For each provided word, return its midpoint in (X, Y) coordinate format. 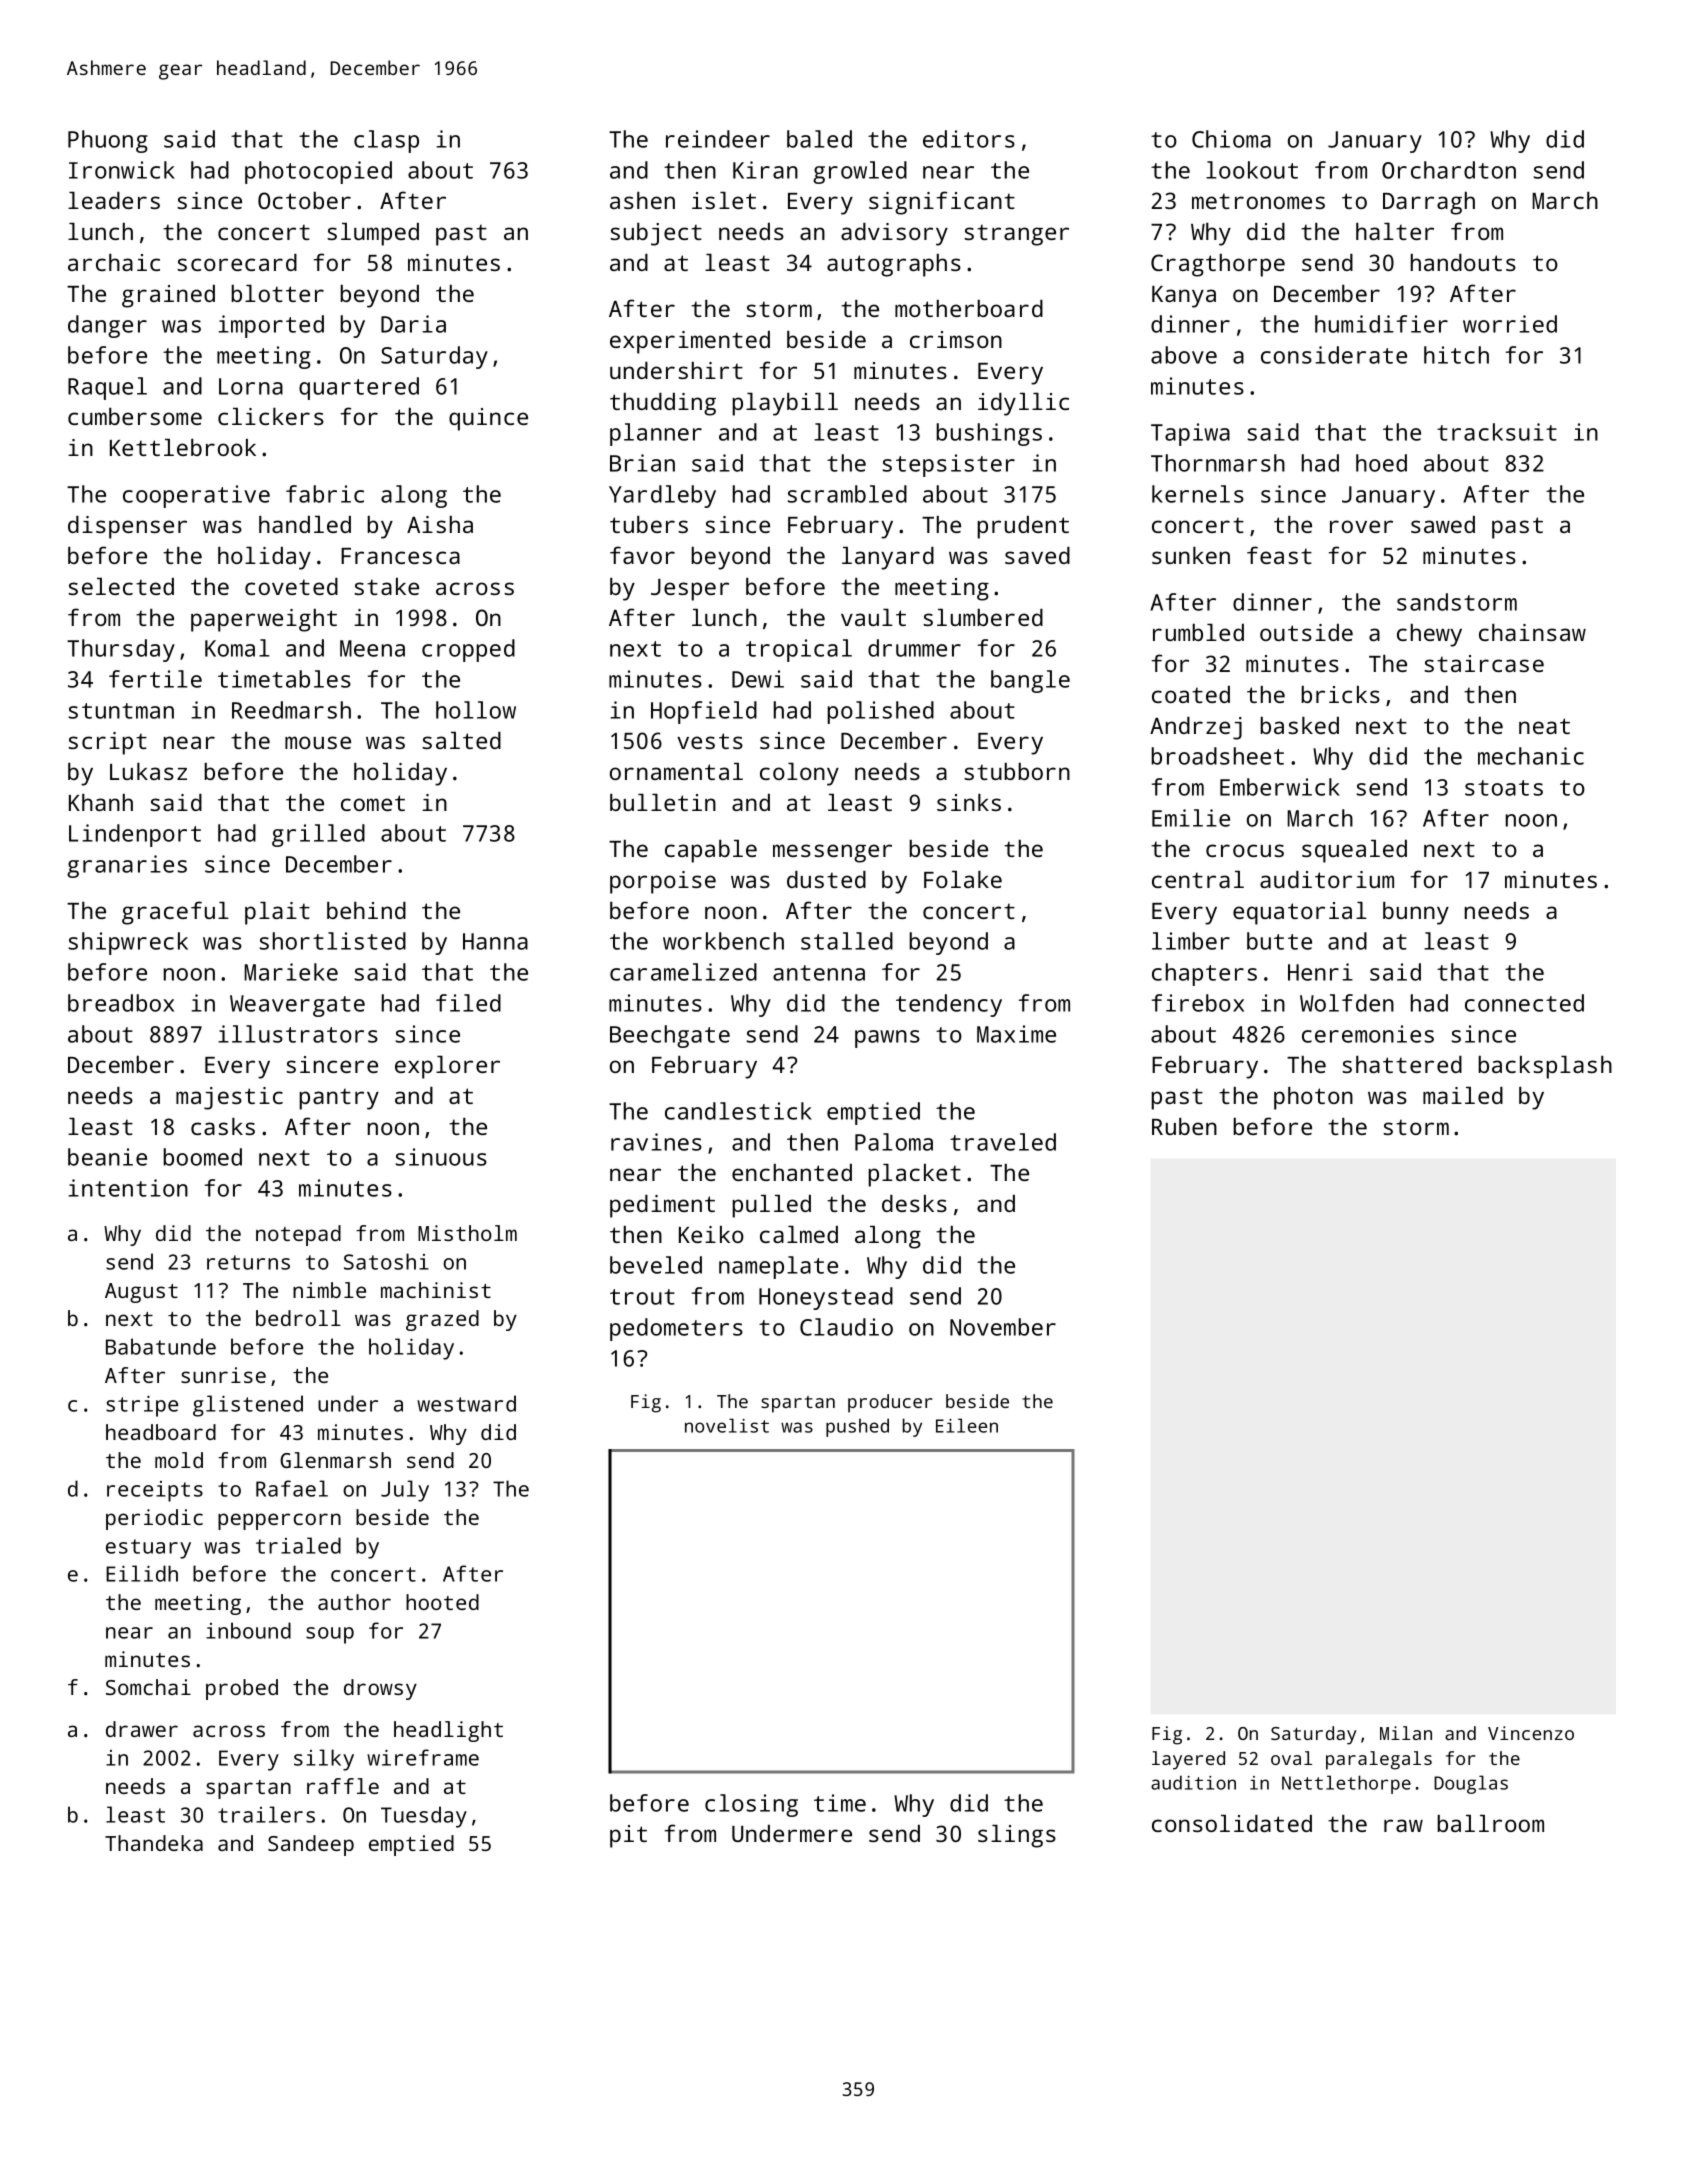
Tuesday (424, 1817)
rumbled (1198, 632)
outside (1306, 632)
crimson (956, 339)
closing (751, 1805)
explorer (447, 1067)
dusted (826, 879)
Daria (413, 324)
